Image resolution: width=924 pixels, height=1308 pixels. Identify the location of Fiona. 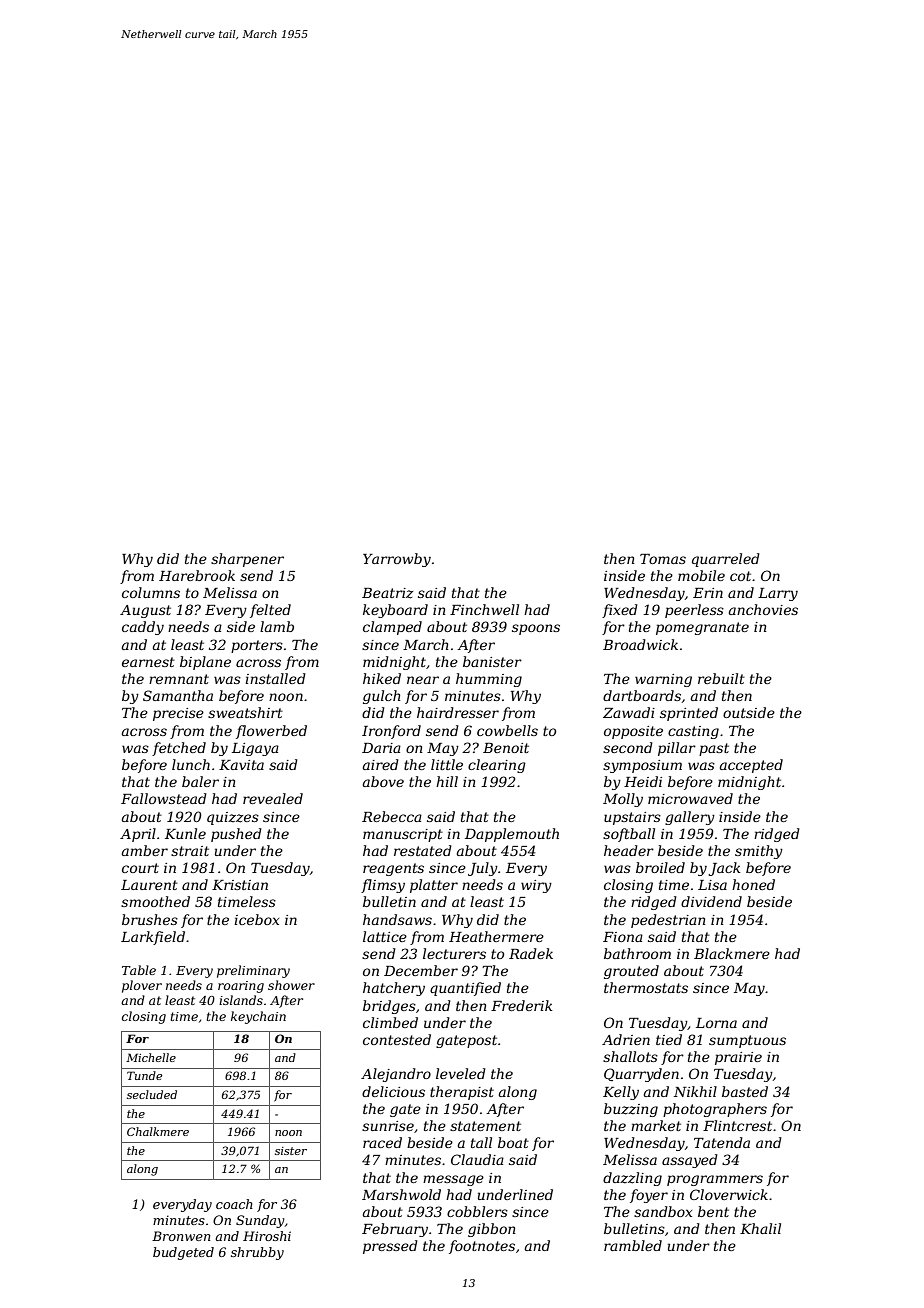
(623, 937).
